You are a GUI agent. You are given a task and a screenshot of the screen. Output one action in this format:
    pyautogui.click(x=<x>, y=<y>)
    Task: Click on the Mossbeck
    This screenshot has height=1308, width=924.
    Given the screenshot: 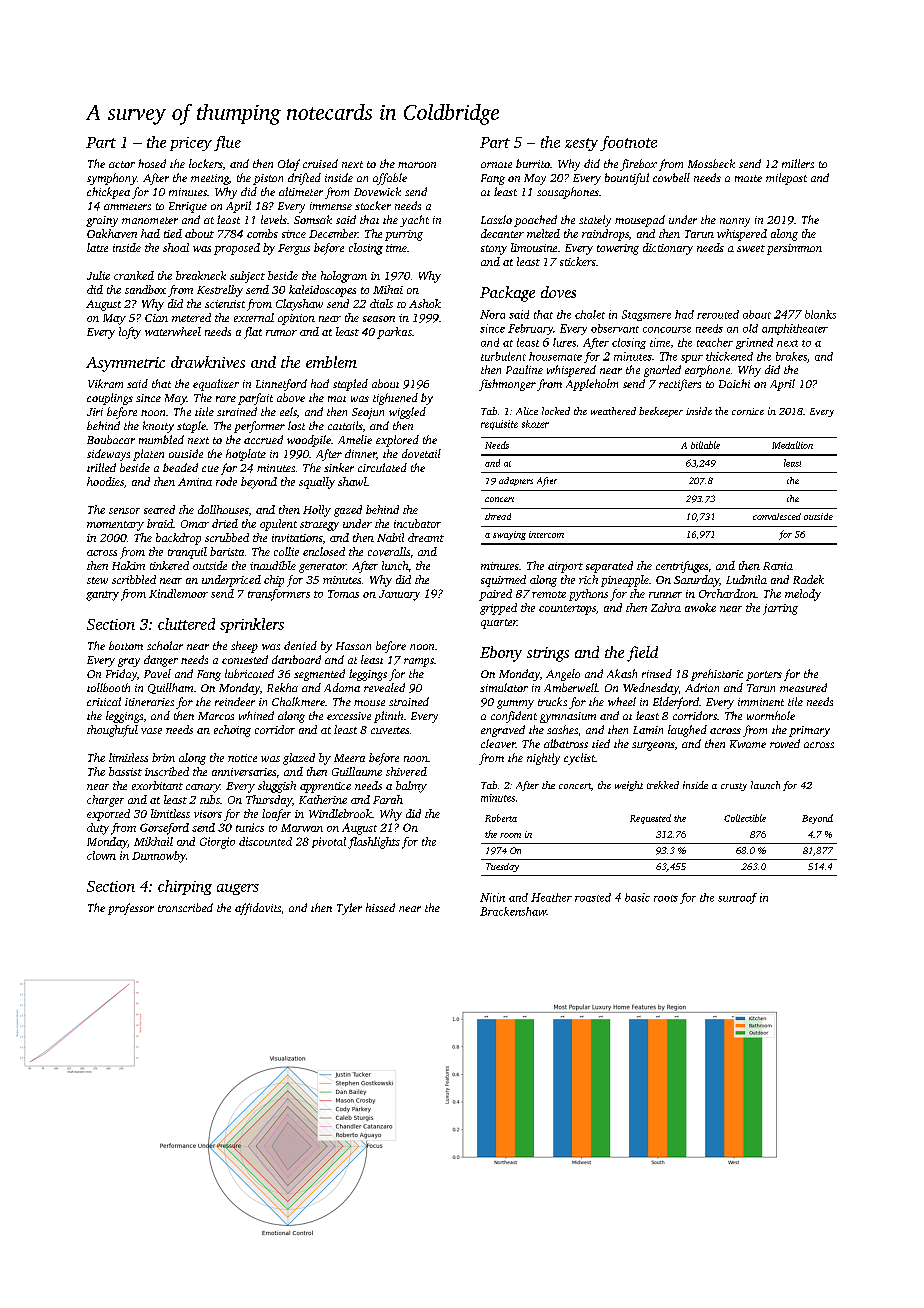 What is the action you would take?
    pyautogui.click(x=711, y=163)
